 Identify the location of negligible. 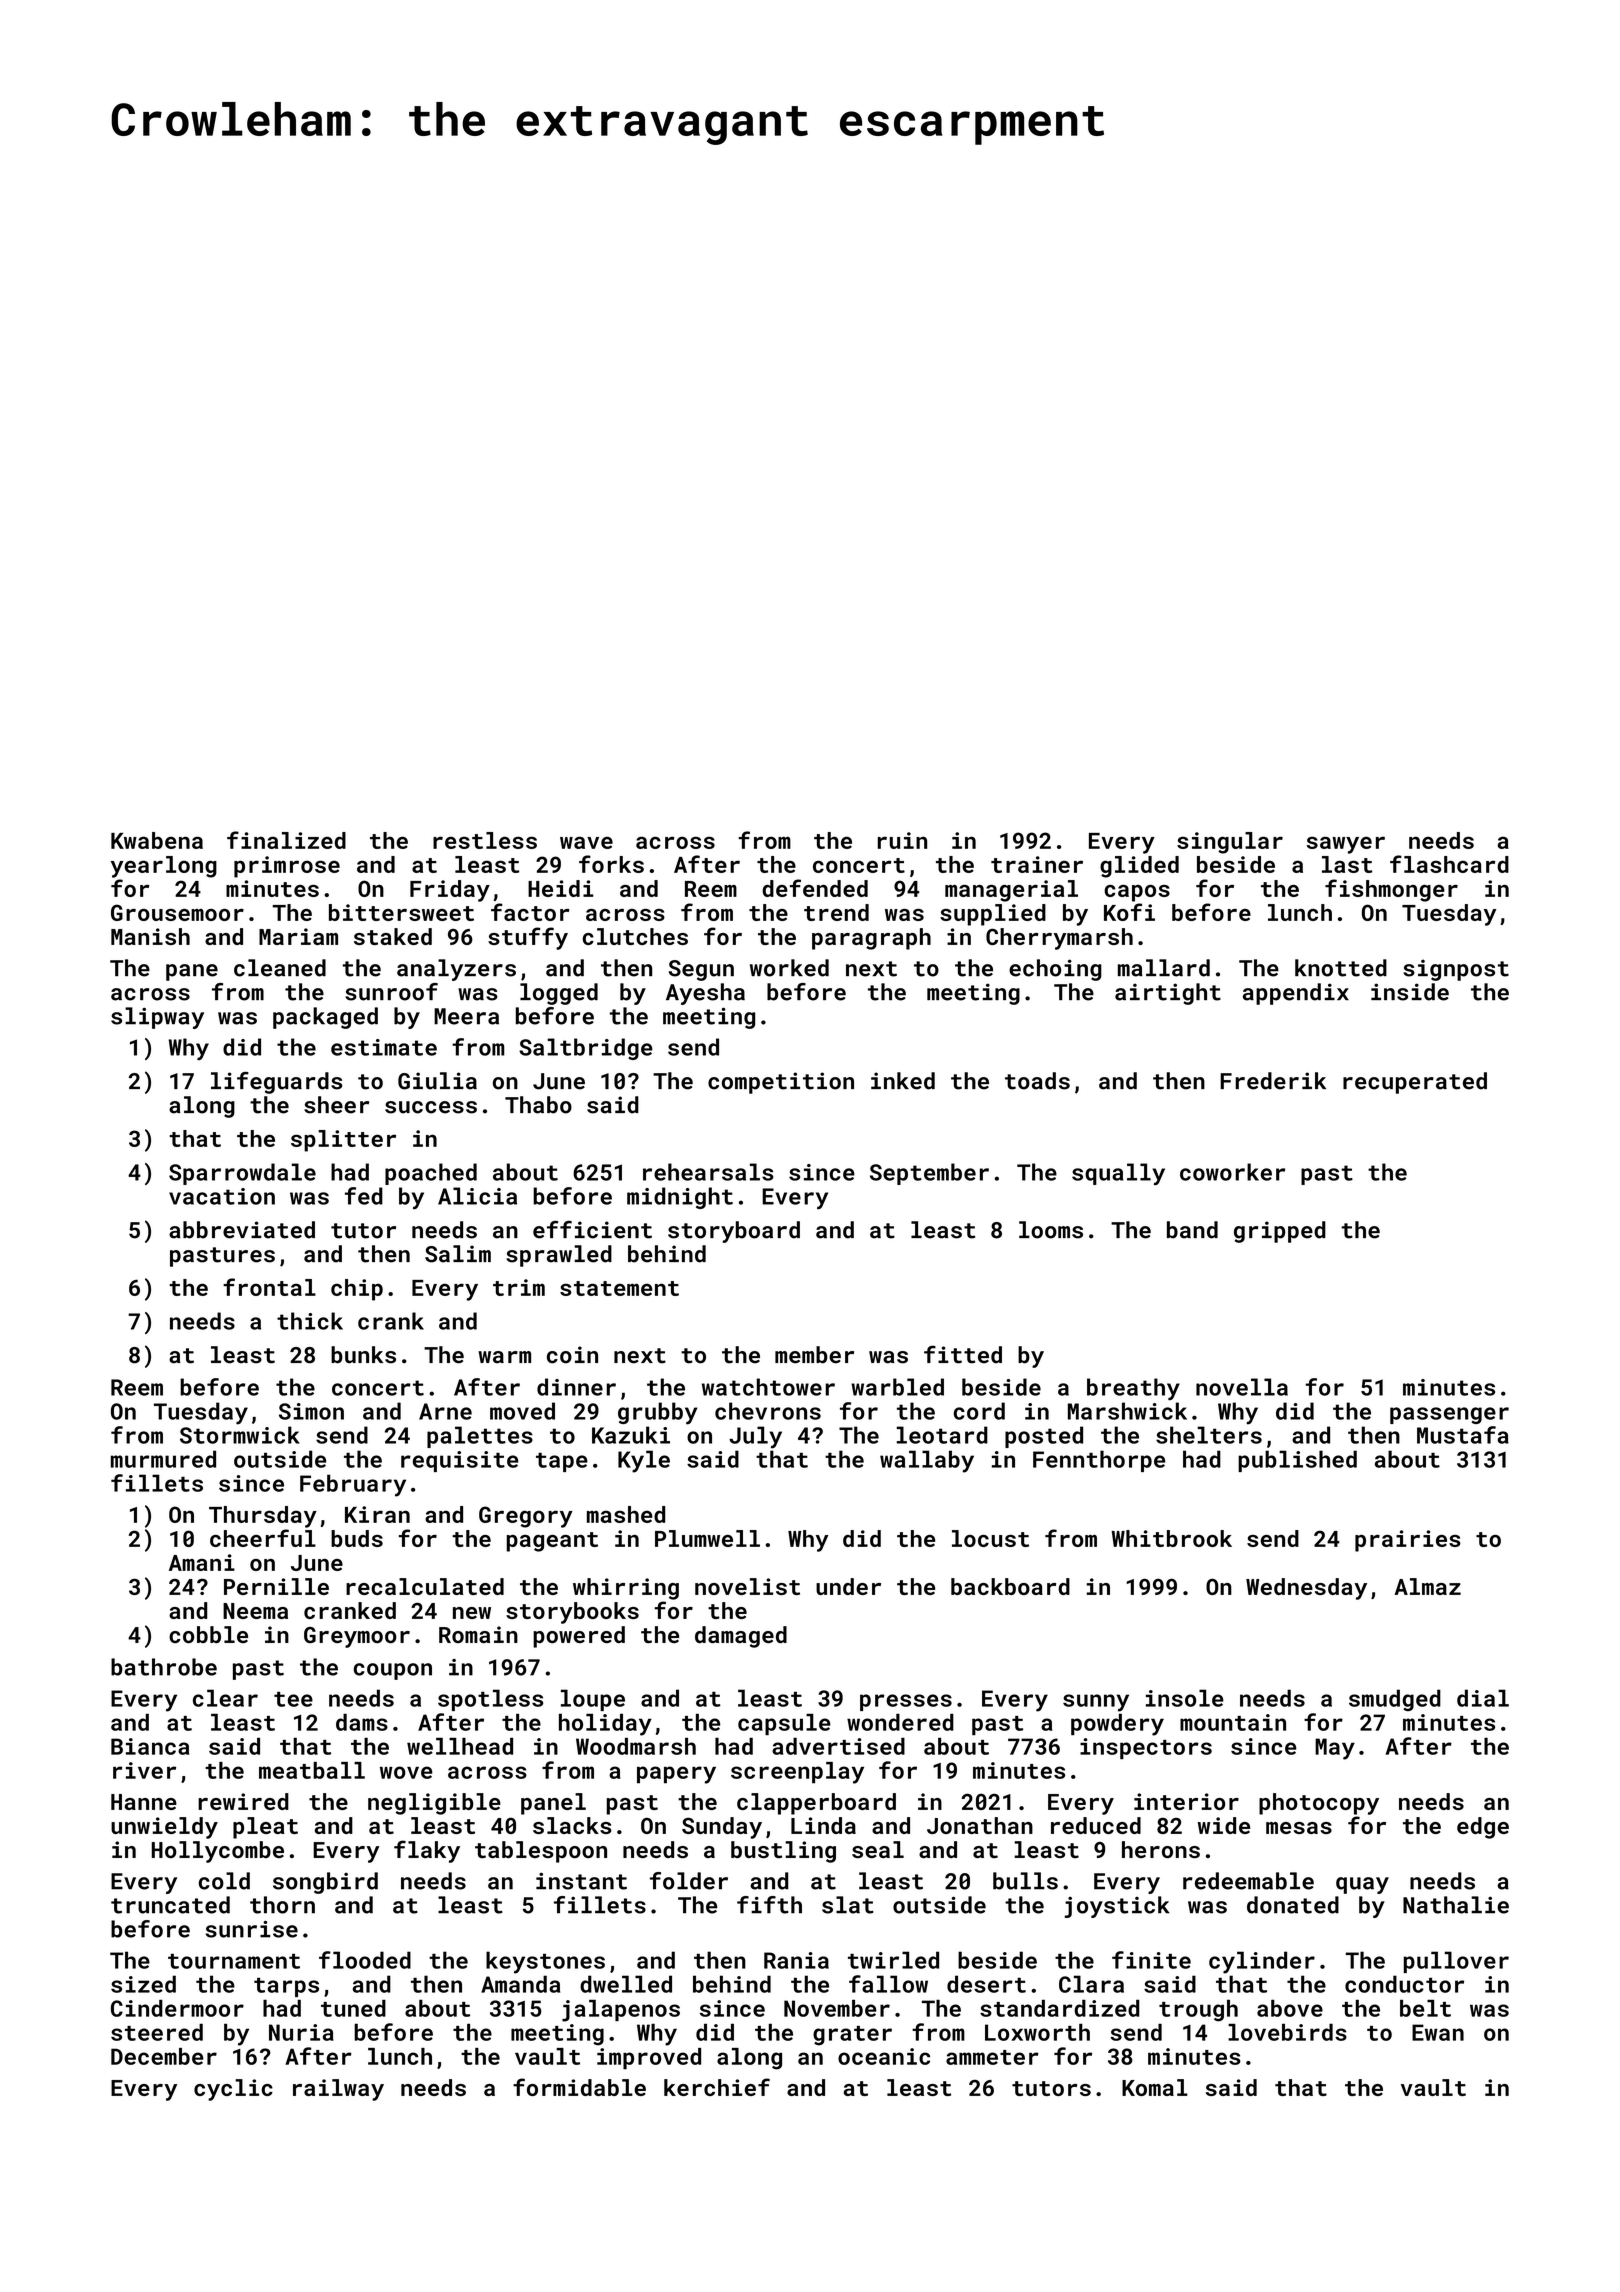
(434, 1804).
